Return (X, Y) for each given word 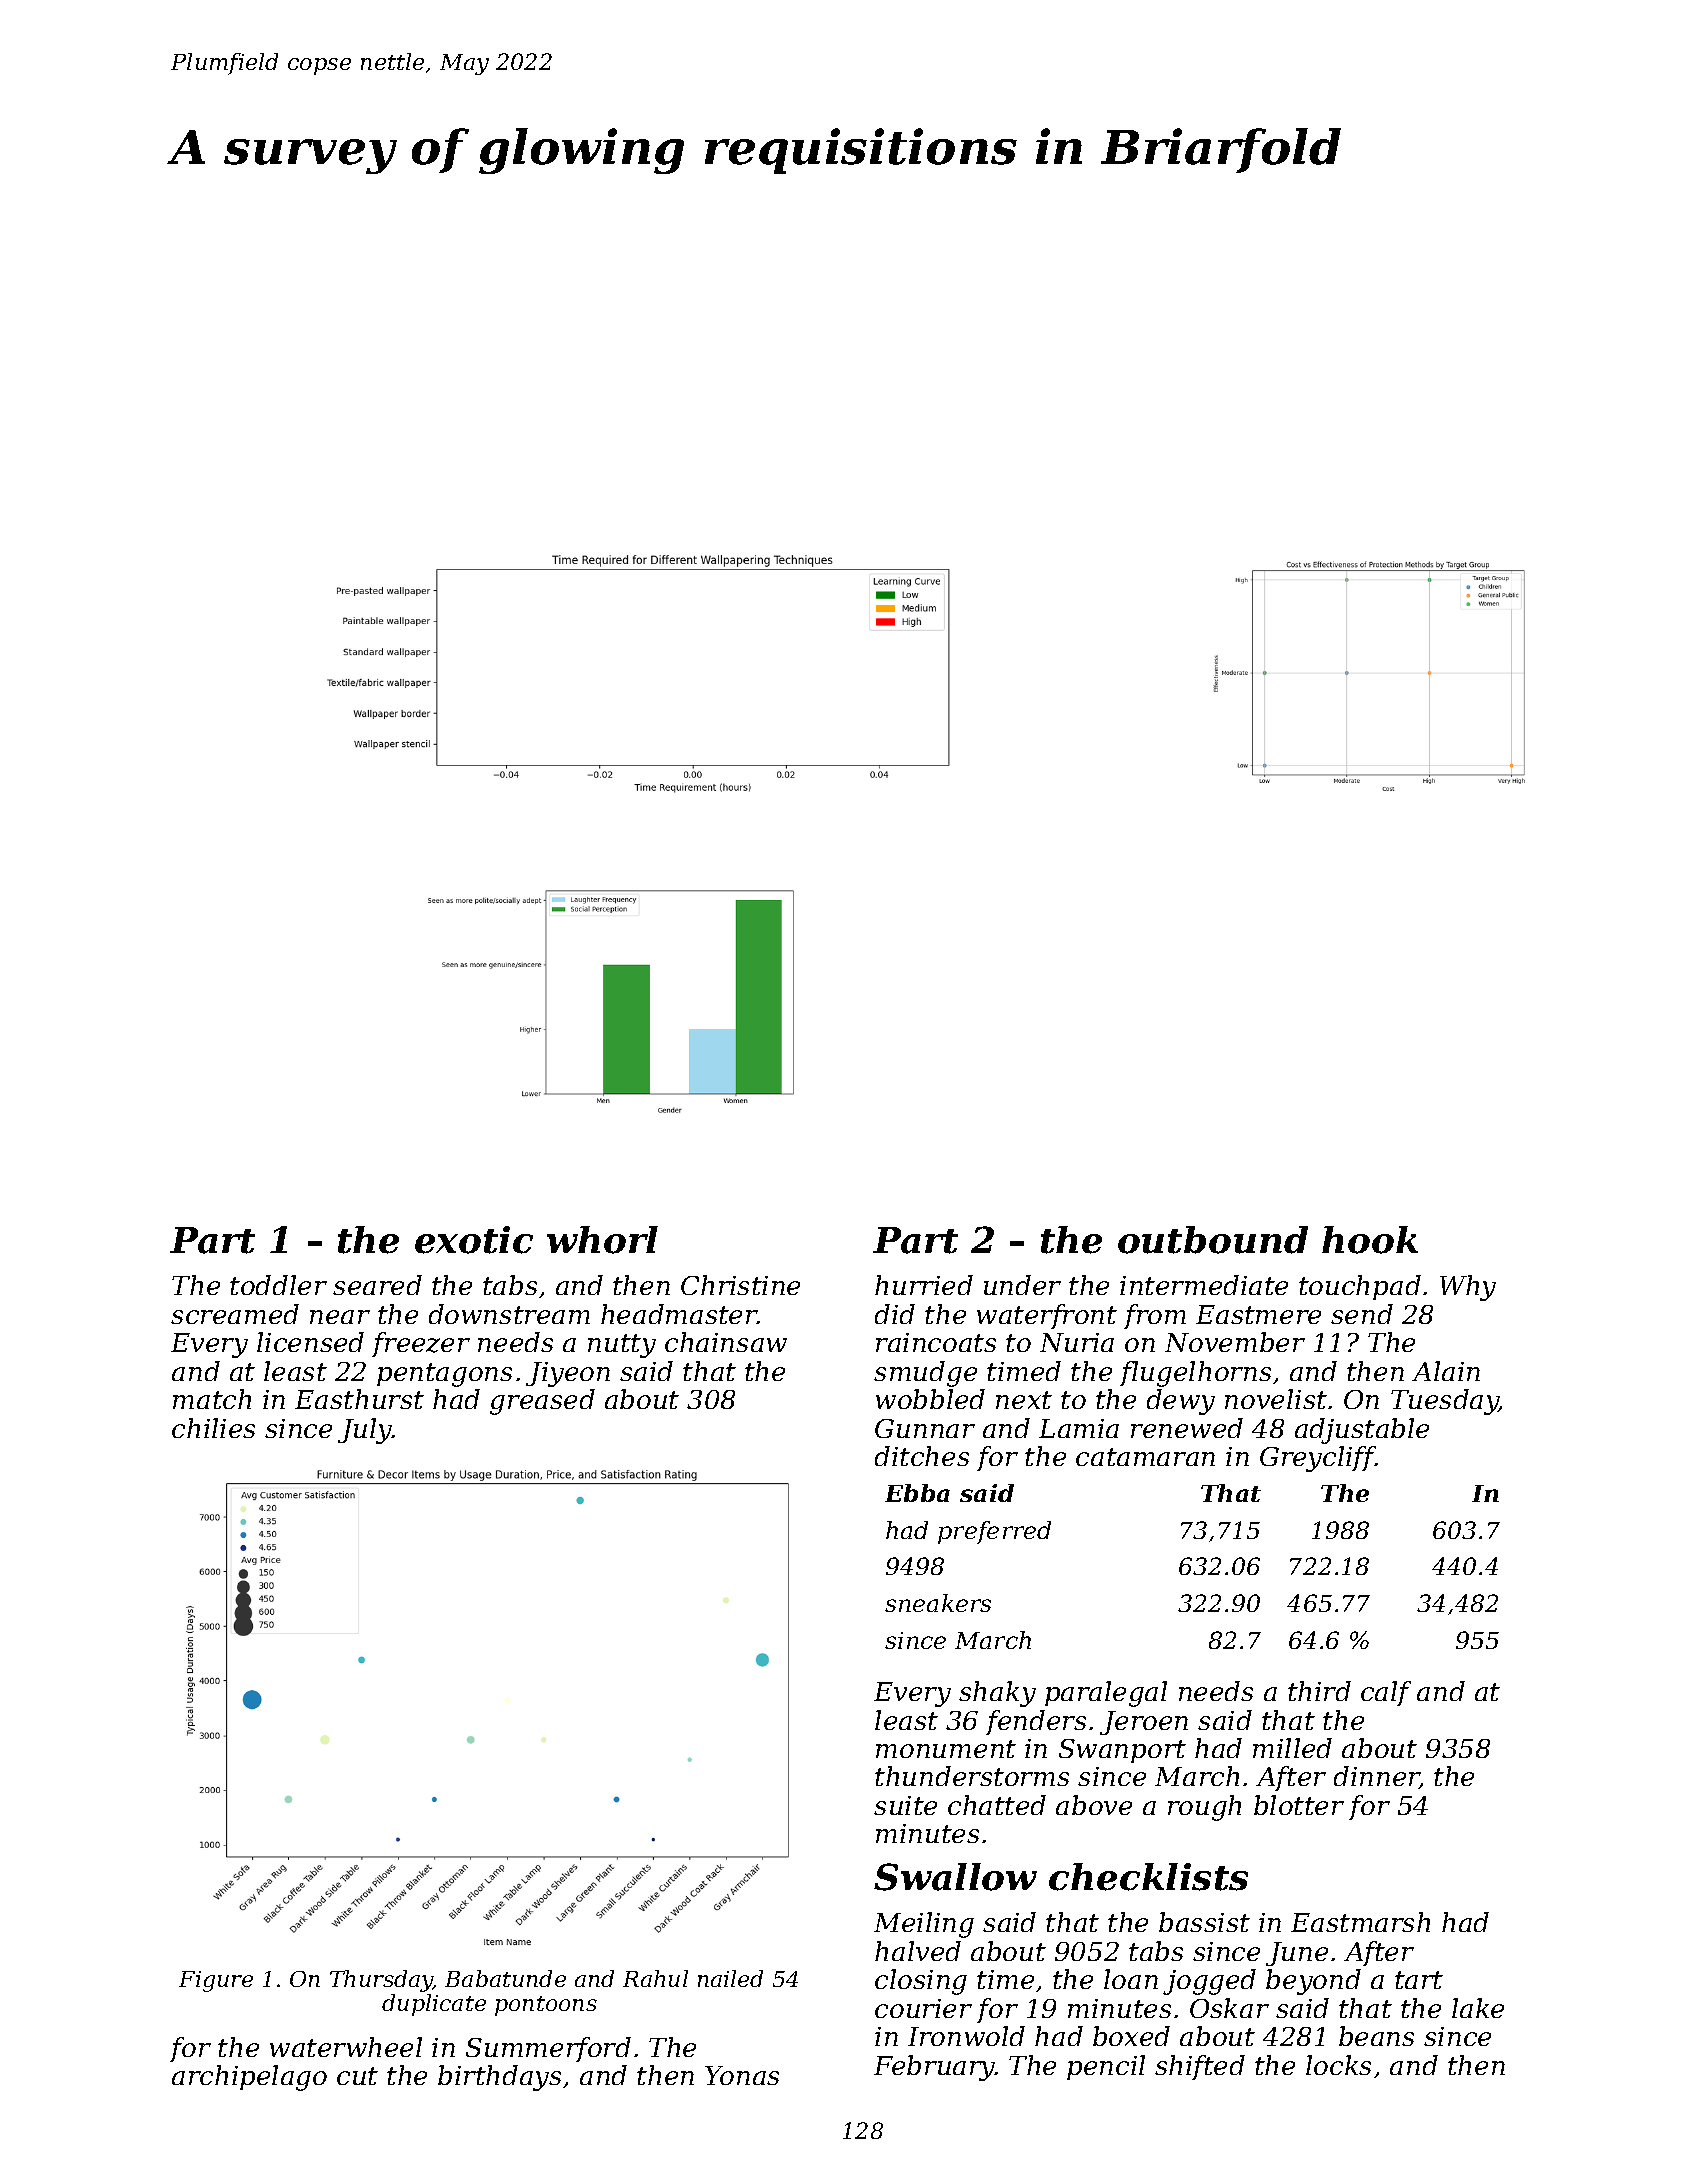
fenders (1036, 1722)
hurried (924, 1285)
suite (905, 1805)
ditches (922, 1456)
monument (946, 1749)
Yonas (742, 2075)
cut (357, 2076)
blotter (1299, 1805)
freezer (421, 1344)
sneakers (938, 1603)
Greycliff (1318, 1459)
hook (1370, 1240)
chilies (213, 1428)
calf (1386, 1693)
